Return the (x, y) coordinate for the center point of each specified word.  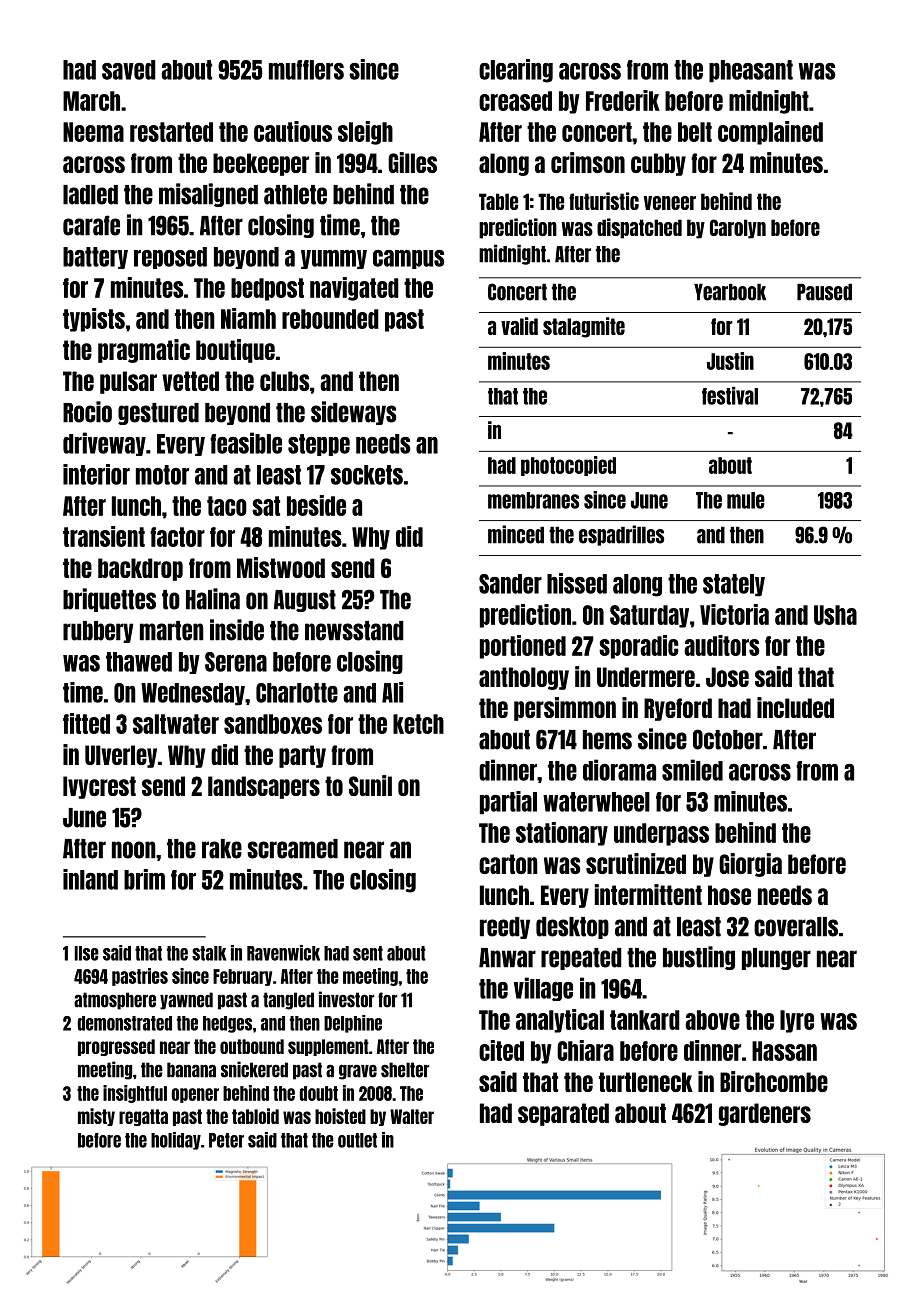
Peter (226, 1140)
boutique (235, 351)
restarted (171, 132)
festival (730, 396)
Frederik (623, 100)
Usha (835, 615)
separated (563, 1114)
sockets (367, 475)
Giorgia (750, 865)
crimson (588, 162)
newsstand (354, 631)
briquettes (109, 600)
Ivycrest (99, 787)
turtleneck (646, 1082)
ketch (418, 724)
